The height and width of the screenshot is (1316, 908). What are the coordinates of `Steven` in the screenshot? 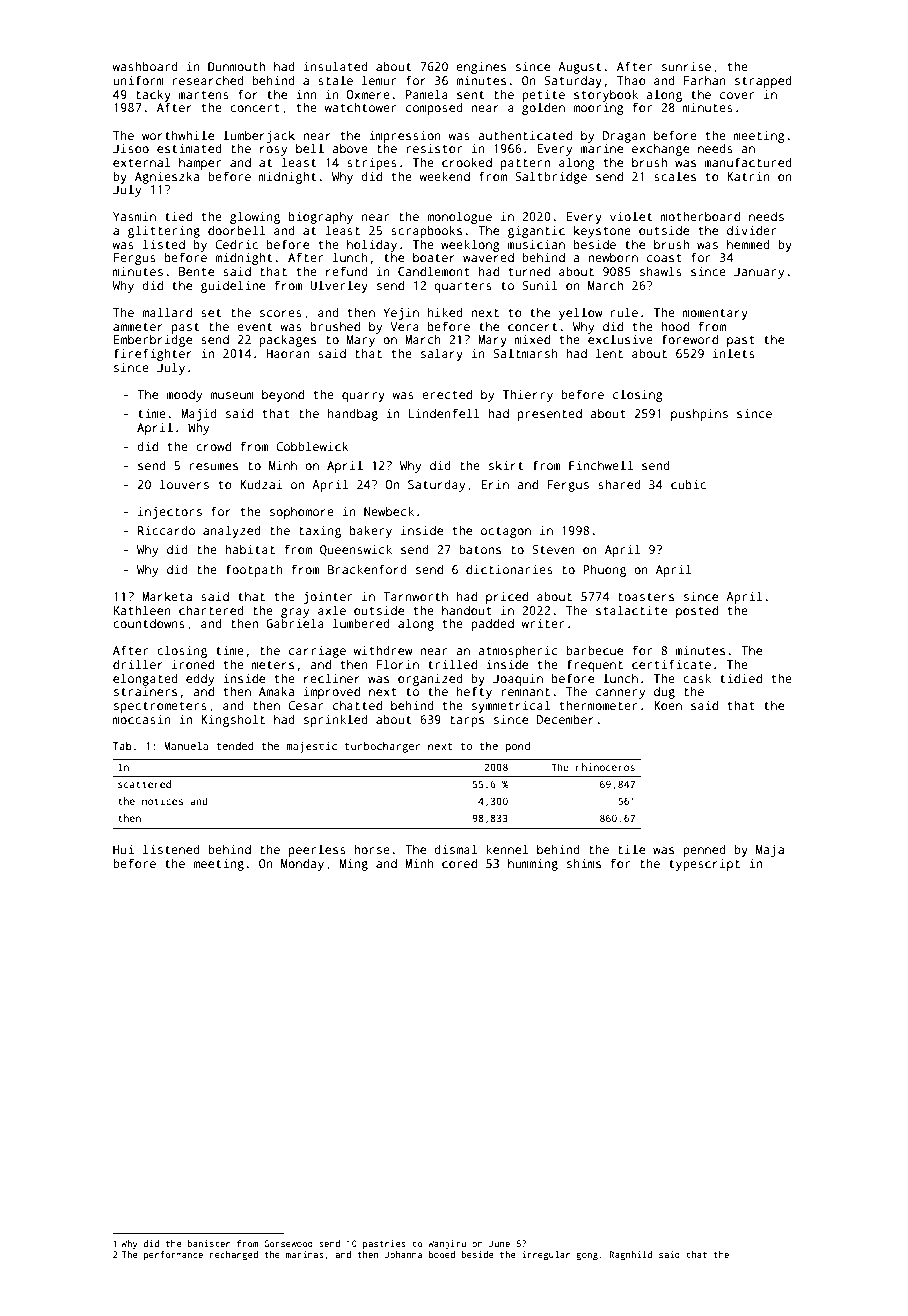 It's located at (553, 549).
